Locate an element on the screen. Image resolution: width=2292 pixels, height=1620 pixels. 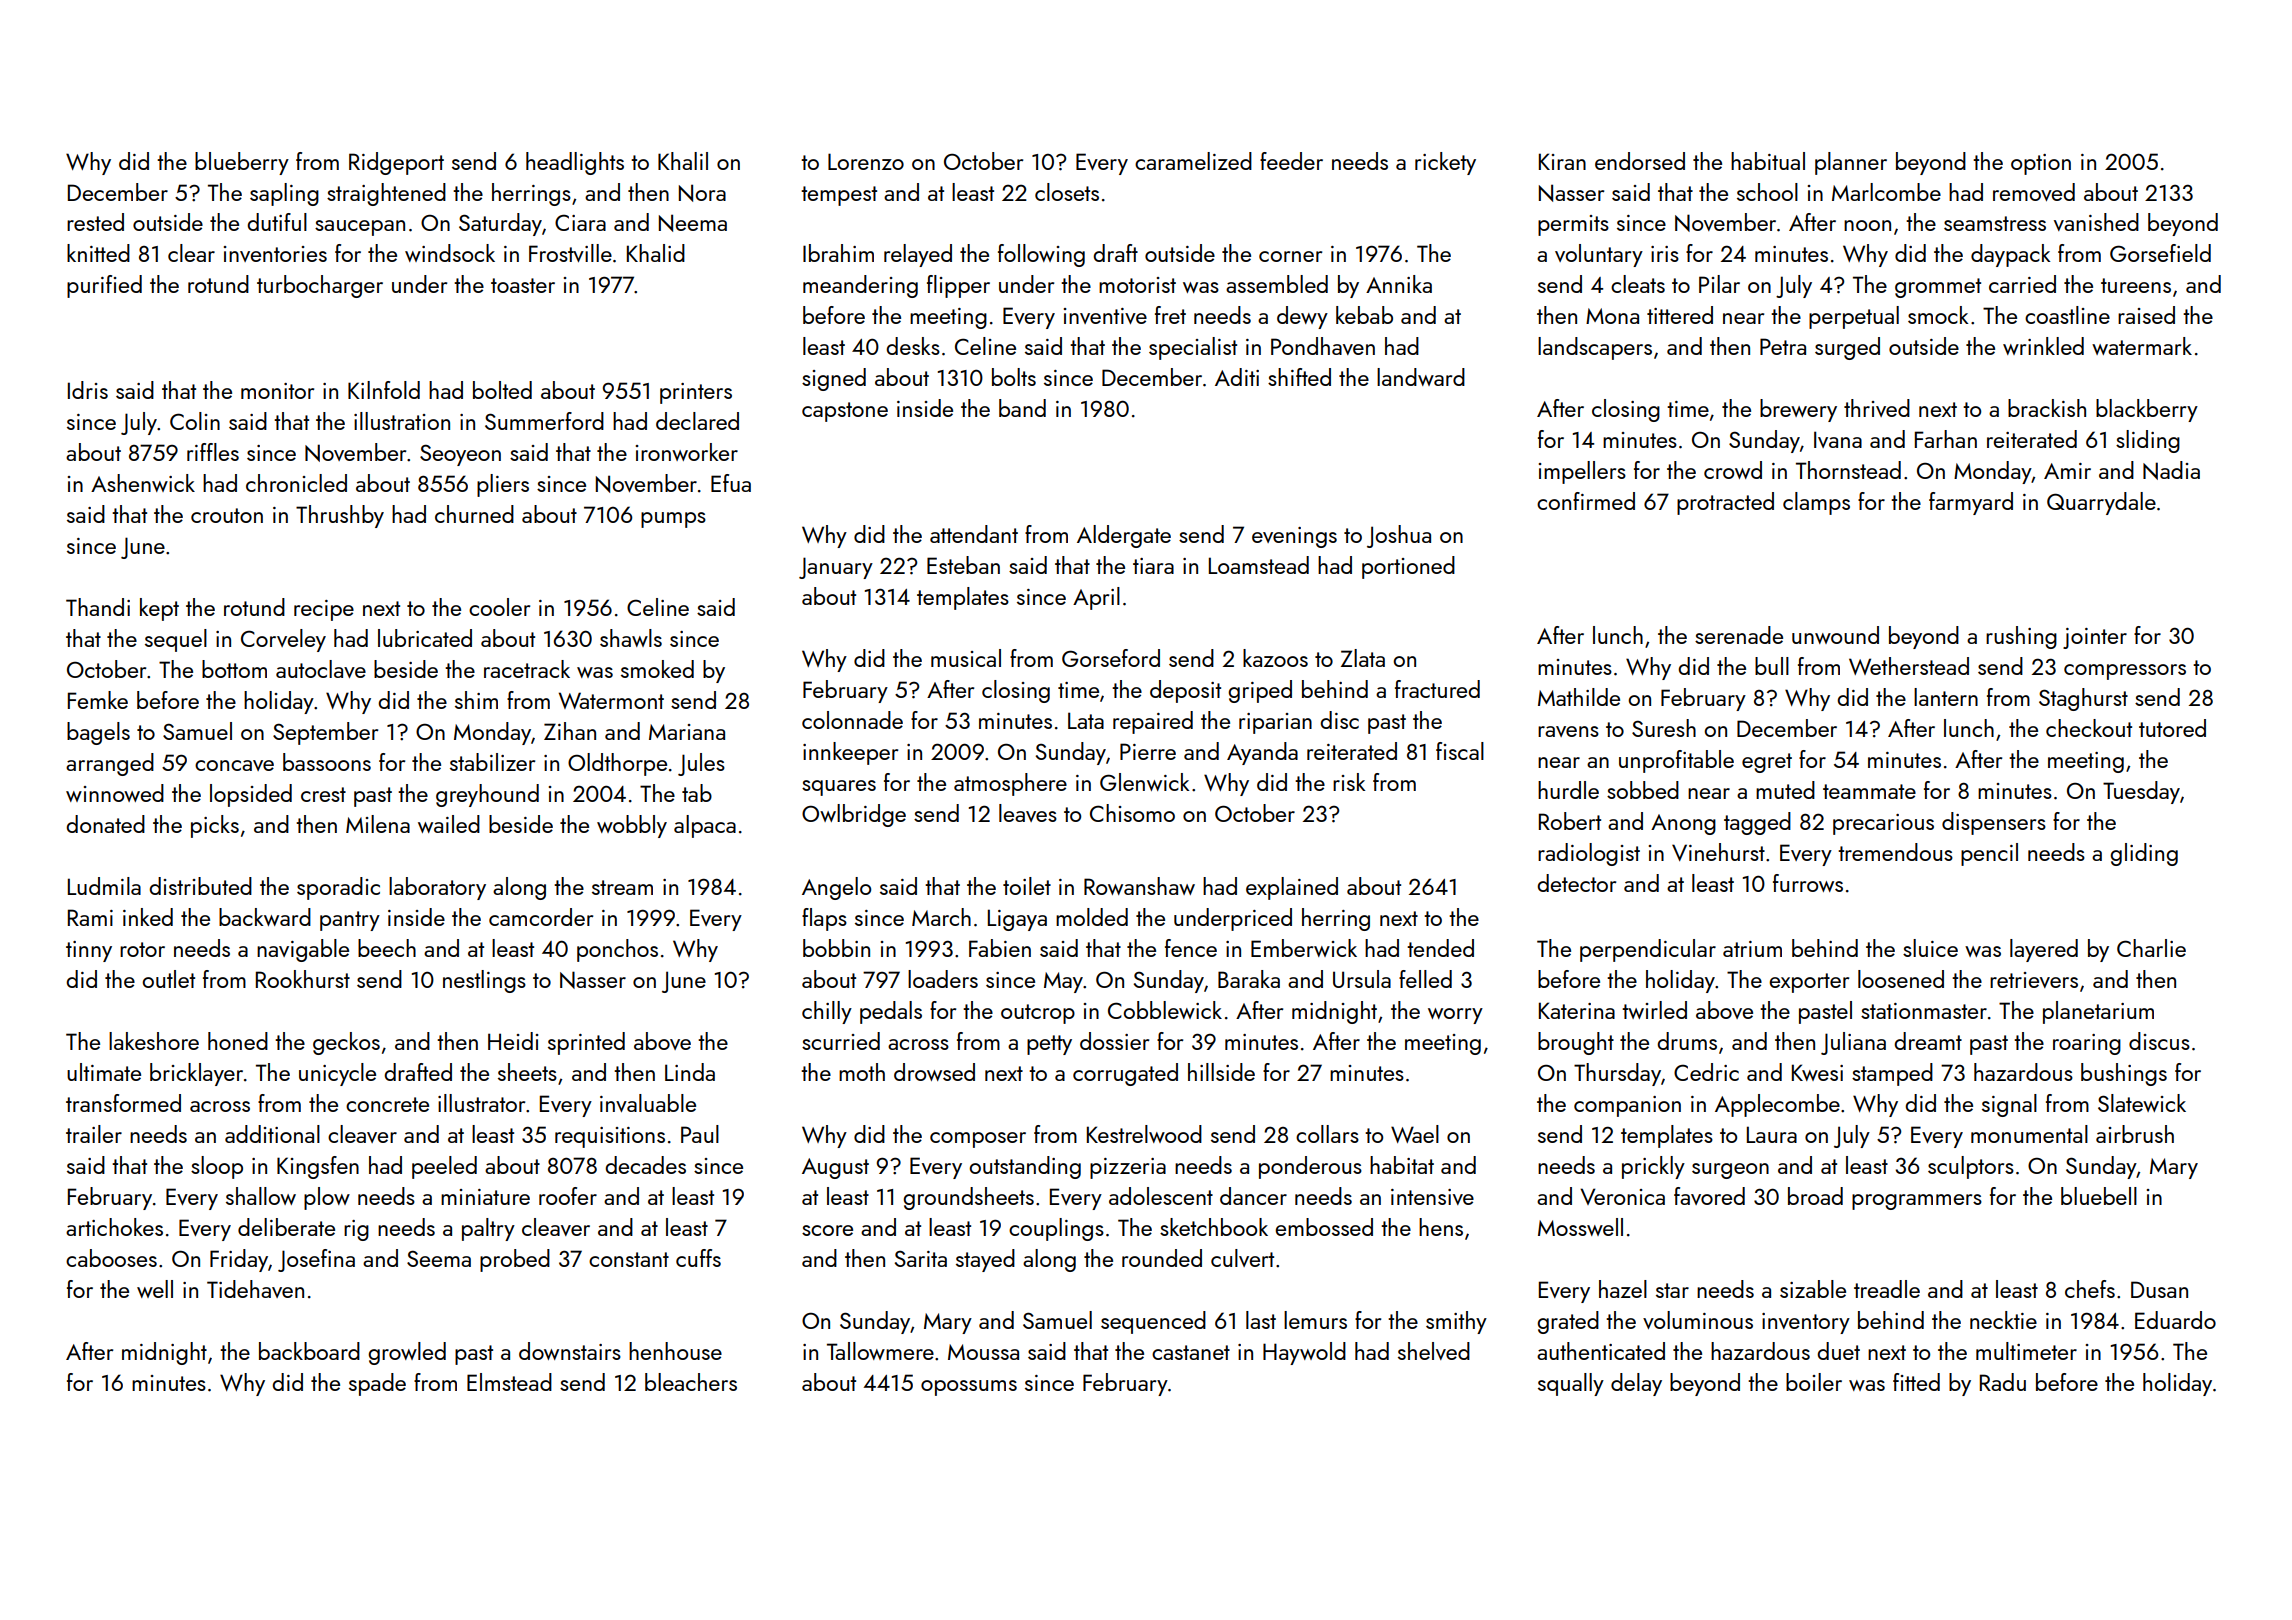
illustrator is located at coordinates (481, 1103).
